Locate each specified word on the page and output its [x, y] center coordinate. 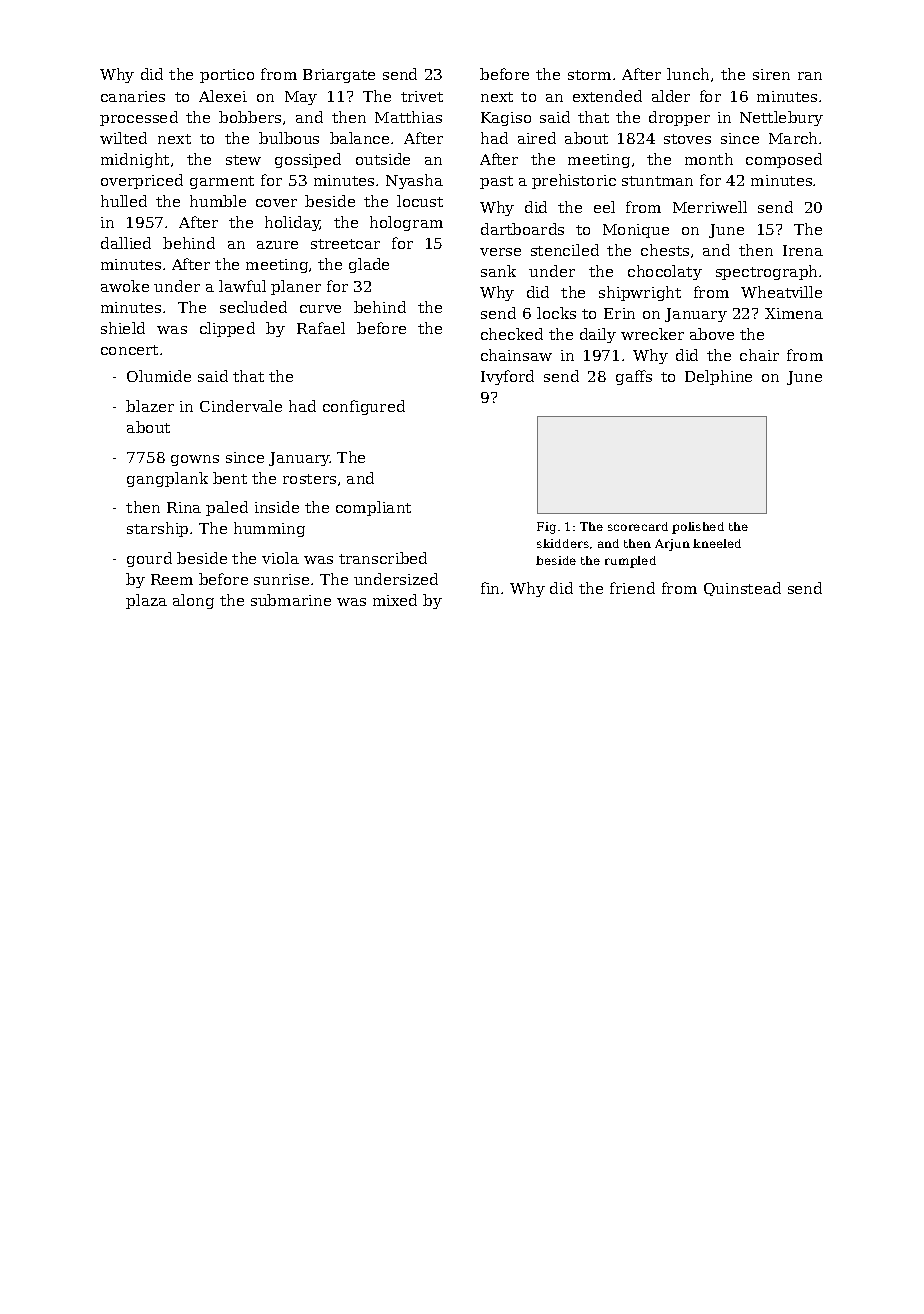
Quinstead [742, 589]
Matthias [408, 117]
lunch [688, 74]
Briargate [339, 76]
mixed [395, 600]
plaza [146, 601]
